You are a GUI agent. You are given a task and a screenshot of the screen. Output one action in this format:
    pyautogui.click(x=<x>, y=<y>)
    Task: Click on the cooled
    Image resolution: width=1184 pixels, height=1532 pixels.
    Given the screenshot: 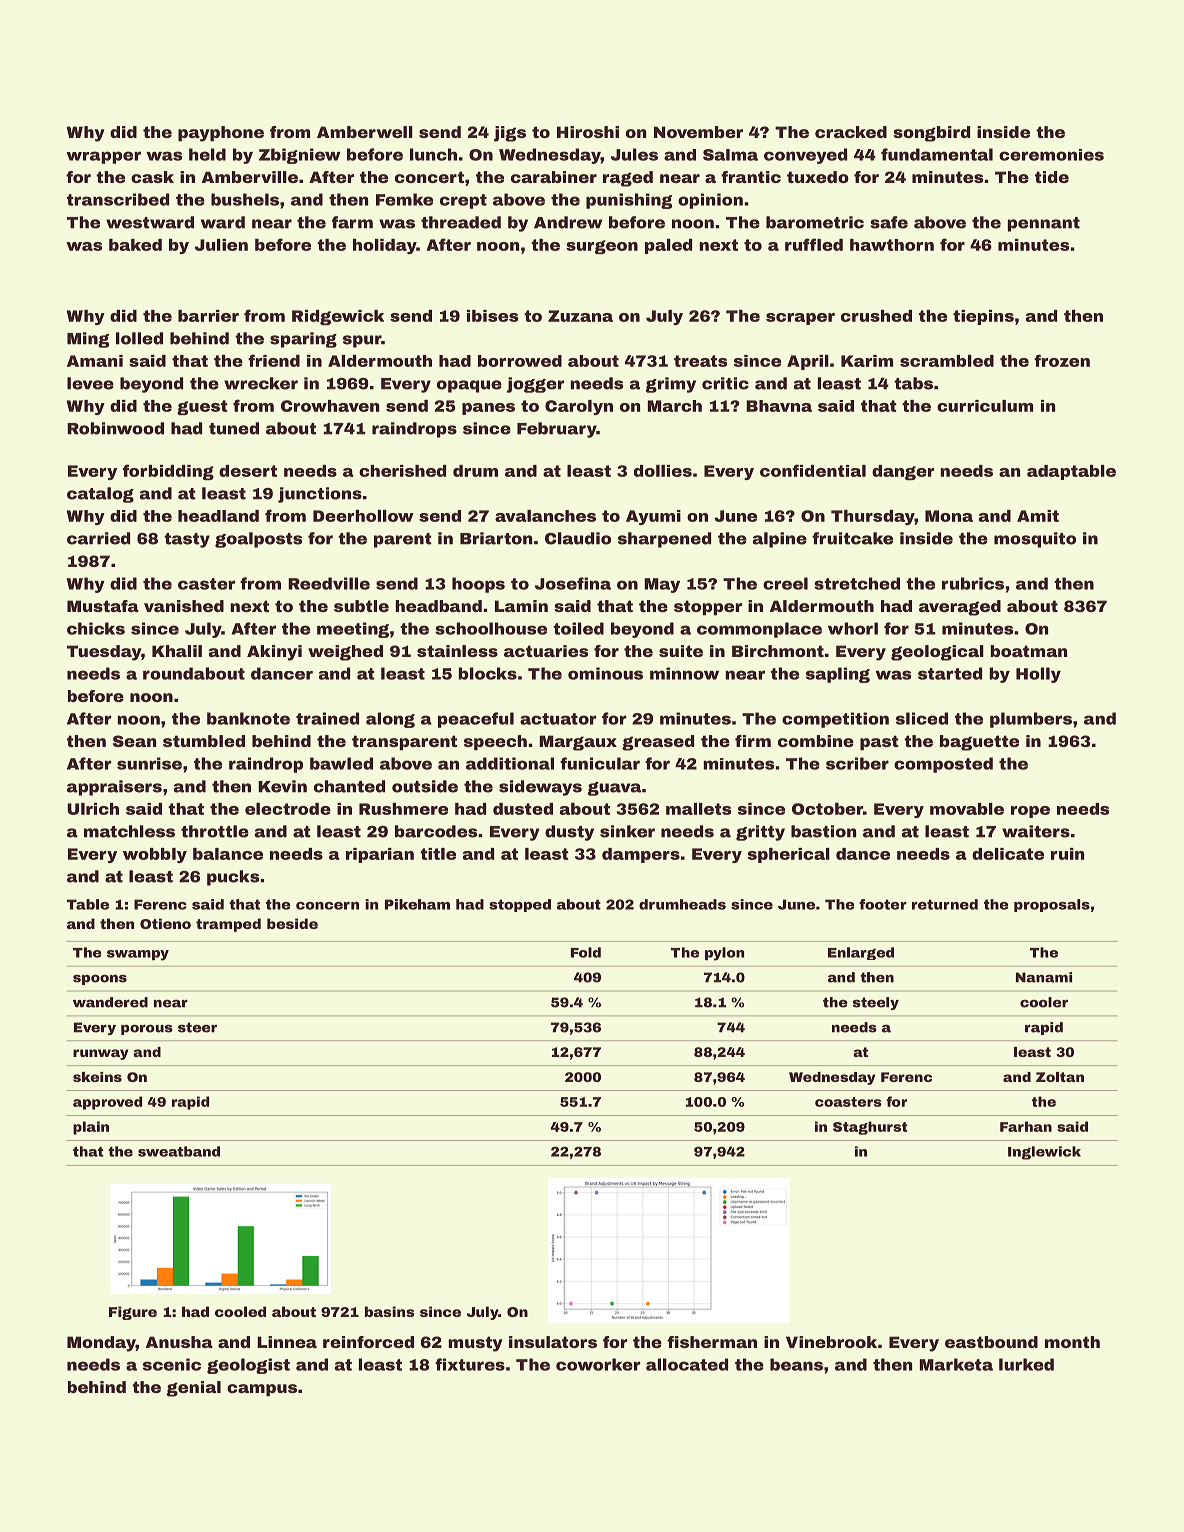 What is the action you would take?
    pyautogui.click(x=240, y=1311)
